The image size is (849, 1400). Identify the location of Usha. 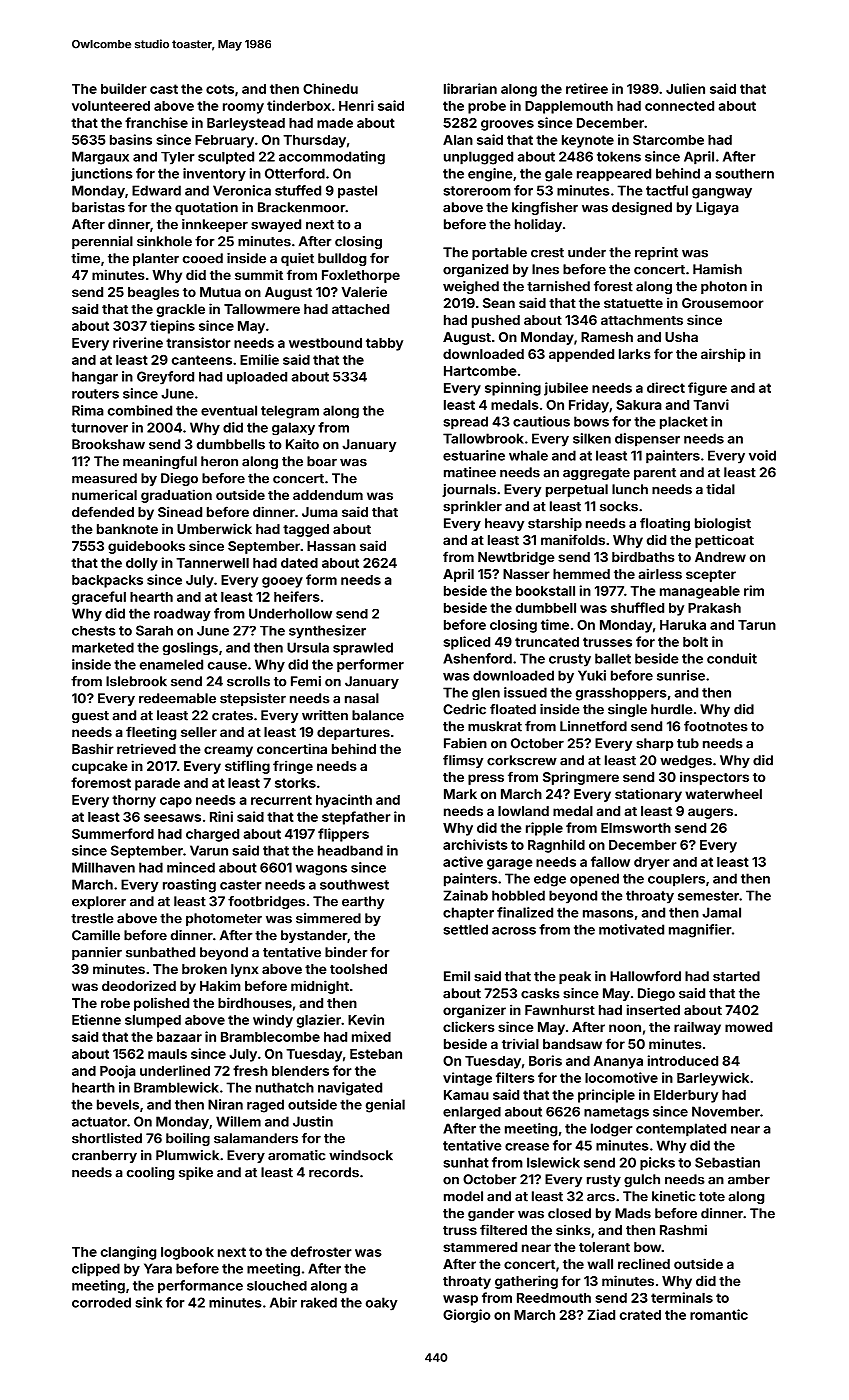
(681, 337).
